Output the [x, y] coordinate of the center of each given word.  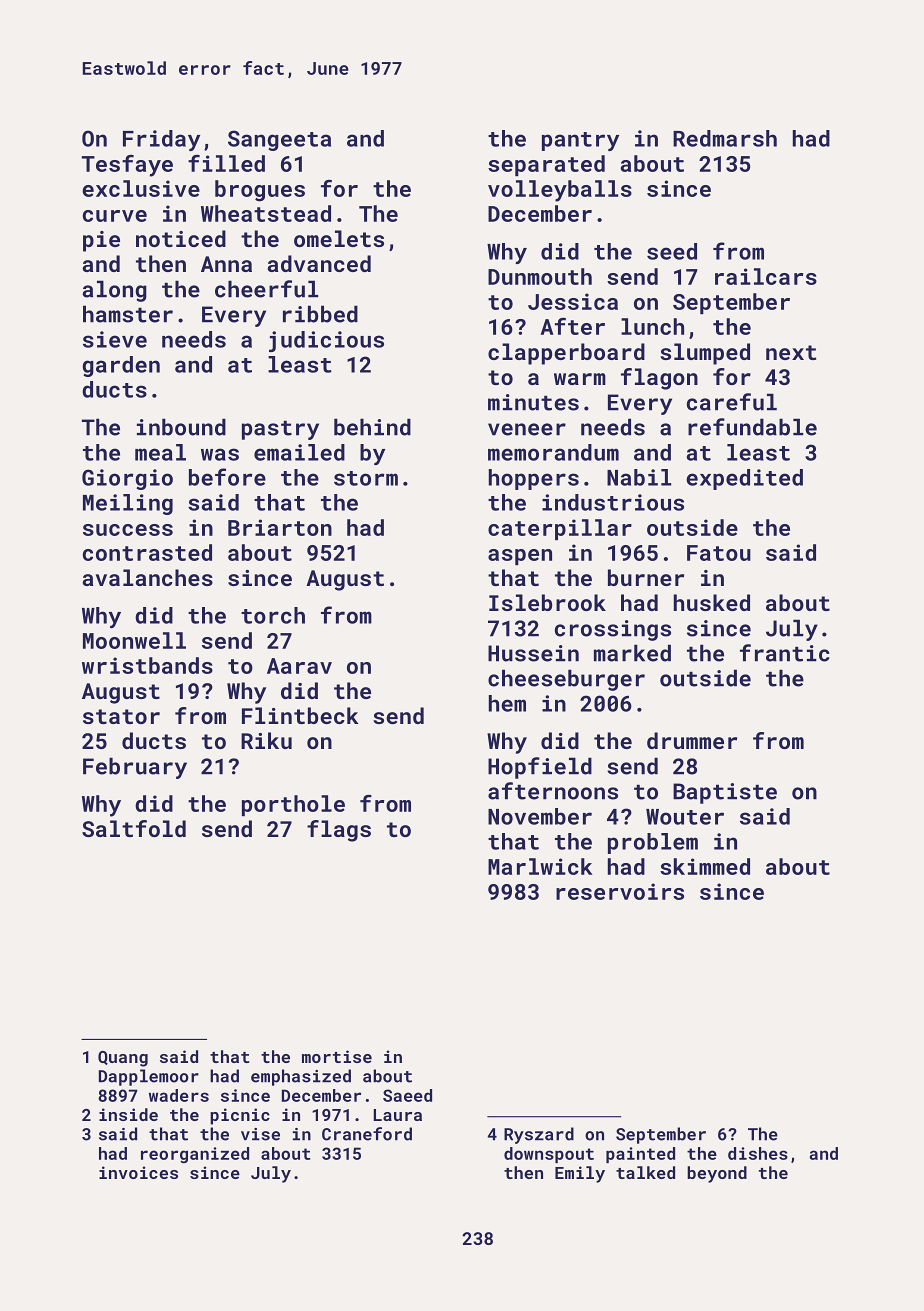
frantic [785, 653]
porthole [293, 805]
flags [339, 831]
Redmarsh [725, 138]
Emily [580, 1174]
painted [640, 1155]
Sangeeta [279, 140]
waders [179, 1095]
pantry [580, 141]
